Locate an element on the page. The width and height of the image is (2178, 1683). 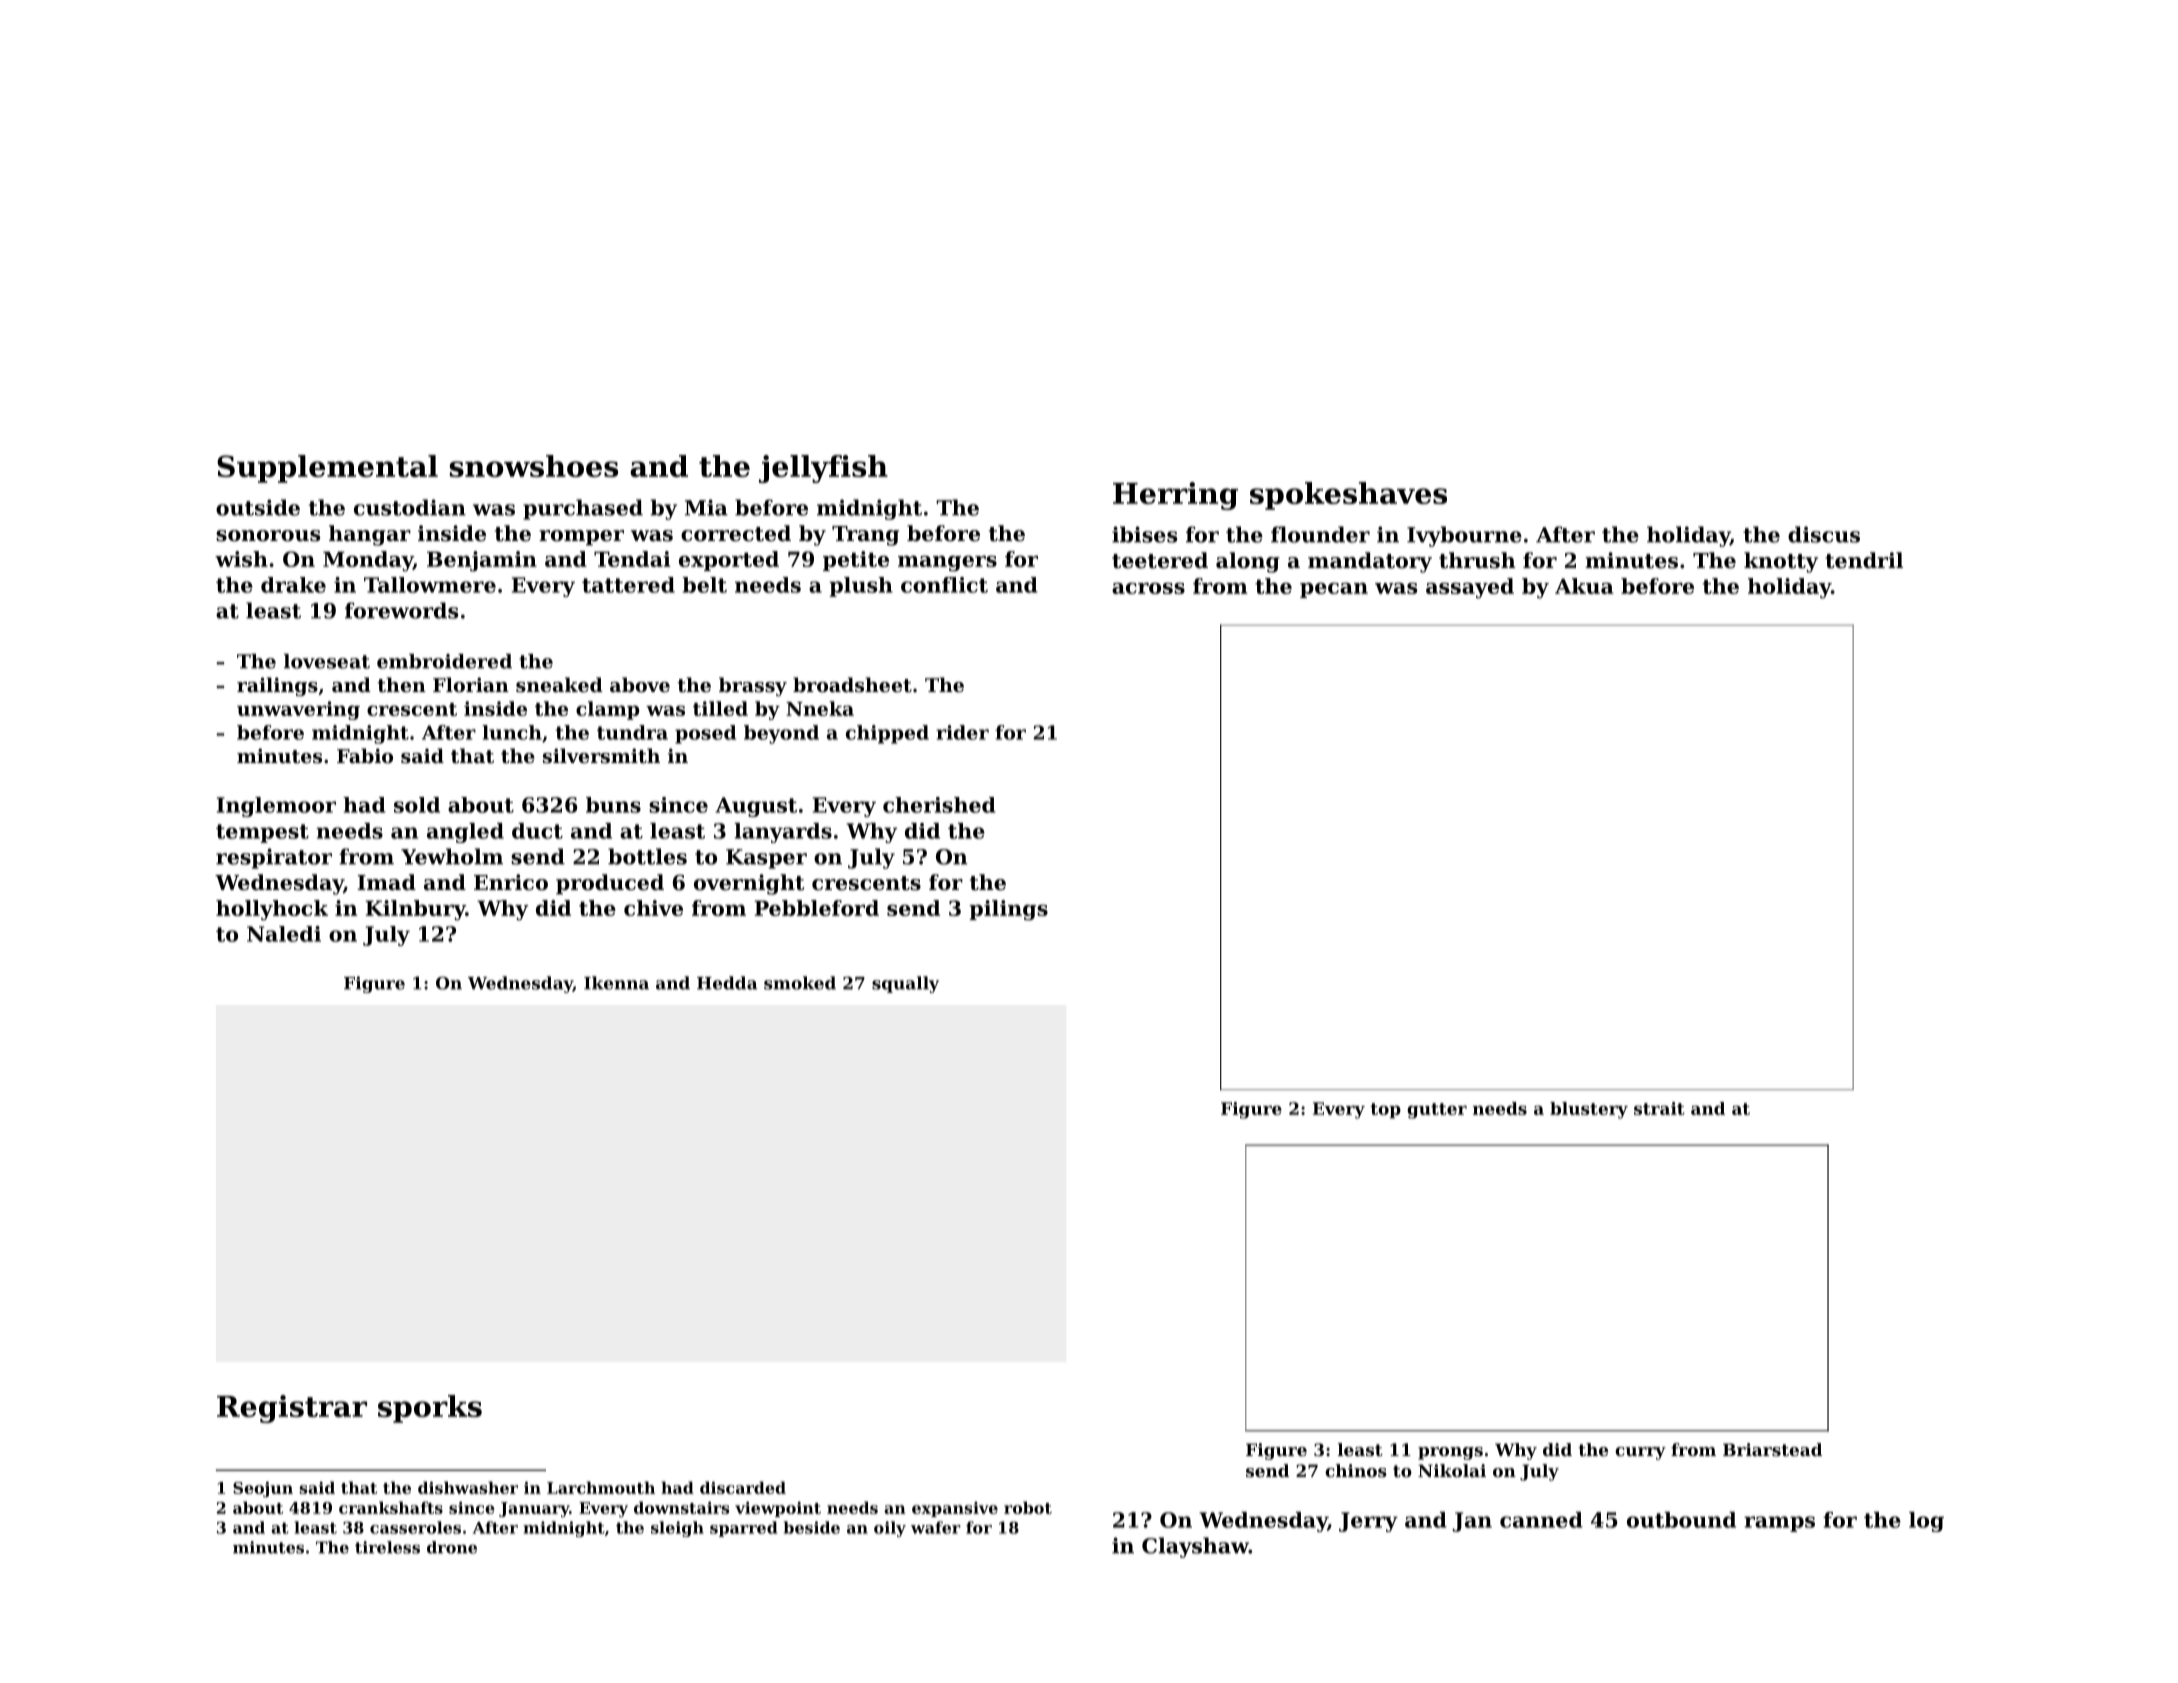
crankshafts is located at coordinates (391, 1507).
